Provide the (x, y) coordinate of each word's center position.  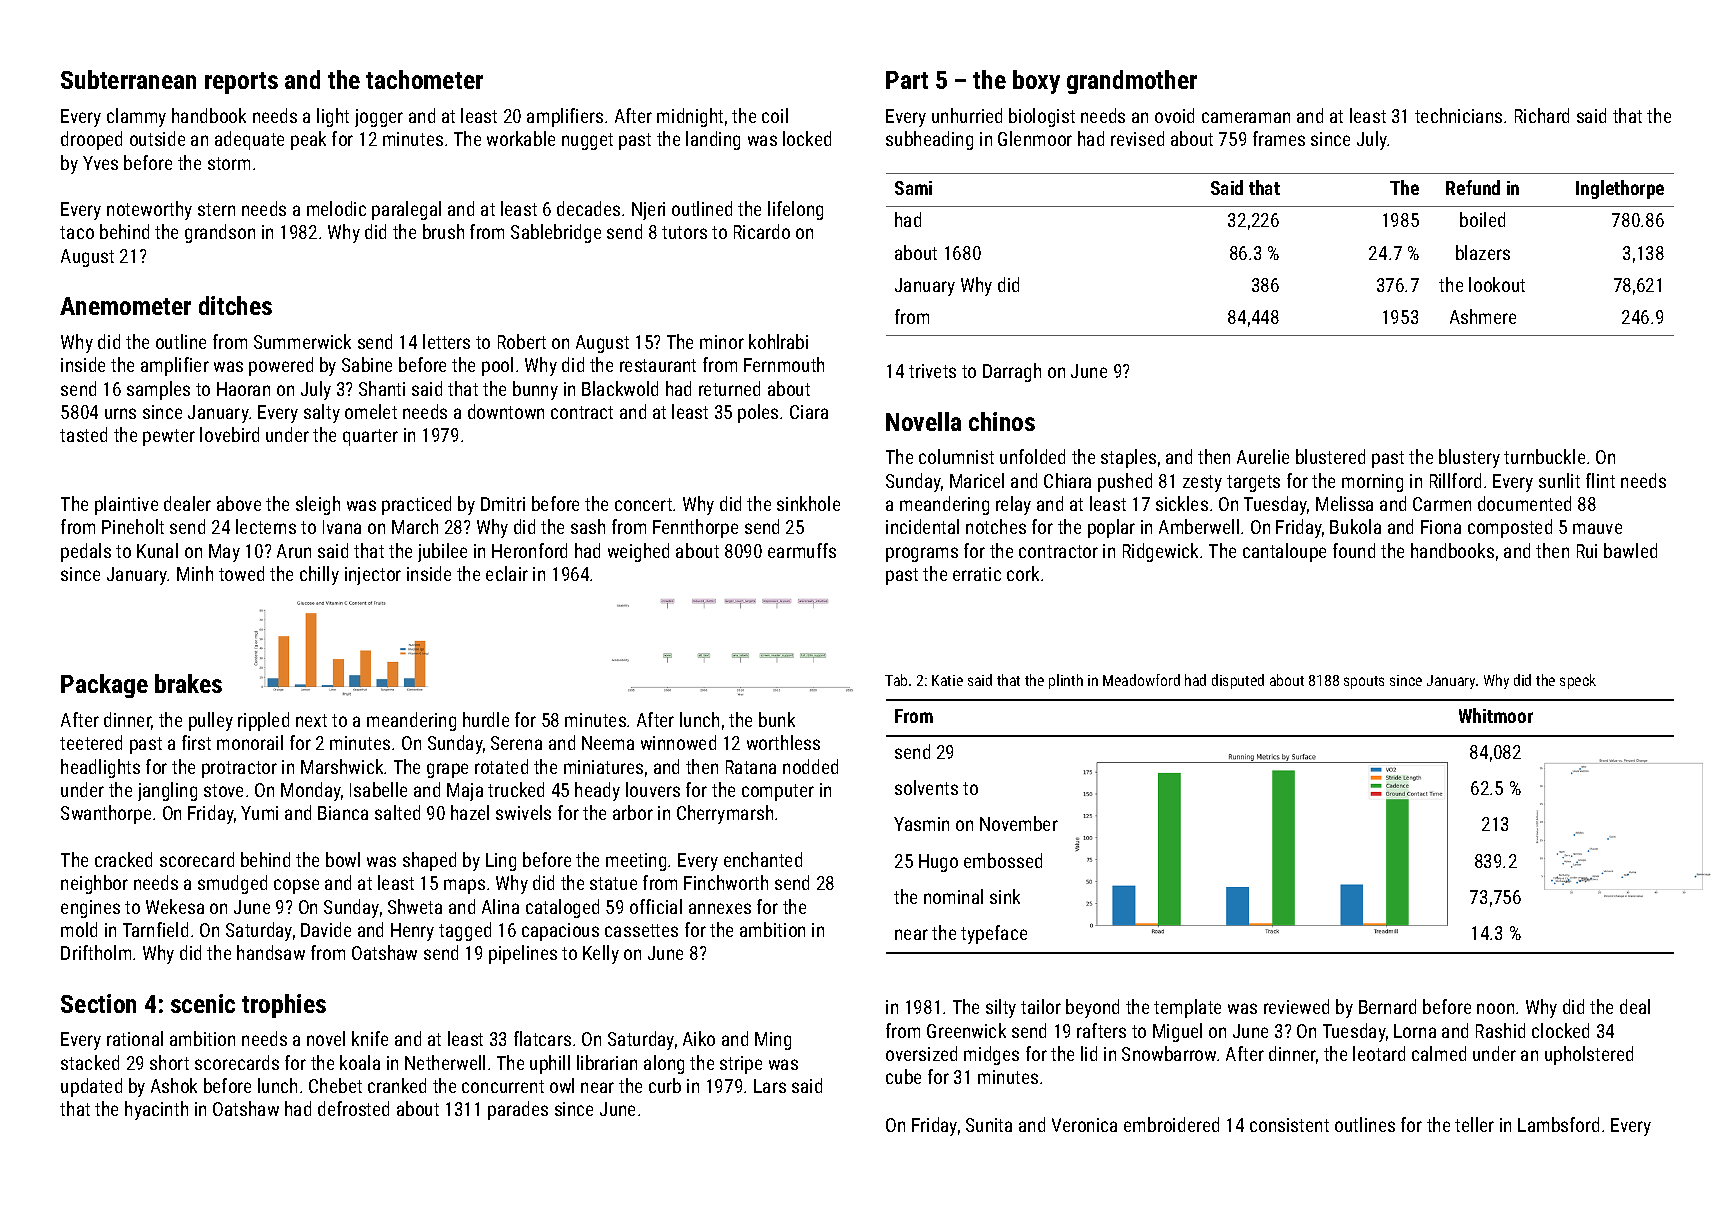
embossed (1003, 860)
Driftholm (96, 952)
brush (443, 231)
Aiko (699, 1038)
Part (907, 80)
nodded (810, 766)
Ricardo (762, 231)
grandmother (1132, 82)
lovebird (229, 434)
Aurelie (1263, 456)
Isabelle (378, 789)
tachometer (424, 79)
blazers (1483, 252)
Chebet (335, 1085)
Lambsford (1558, 1124)
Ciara (809, 412)
